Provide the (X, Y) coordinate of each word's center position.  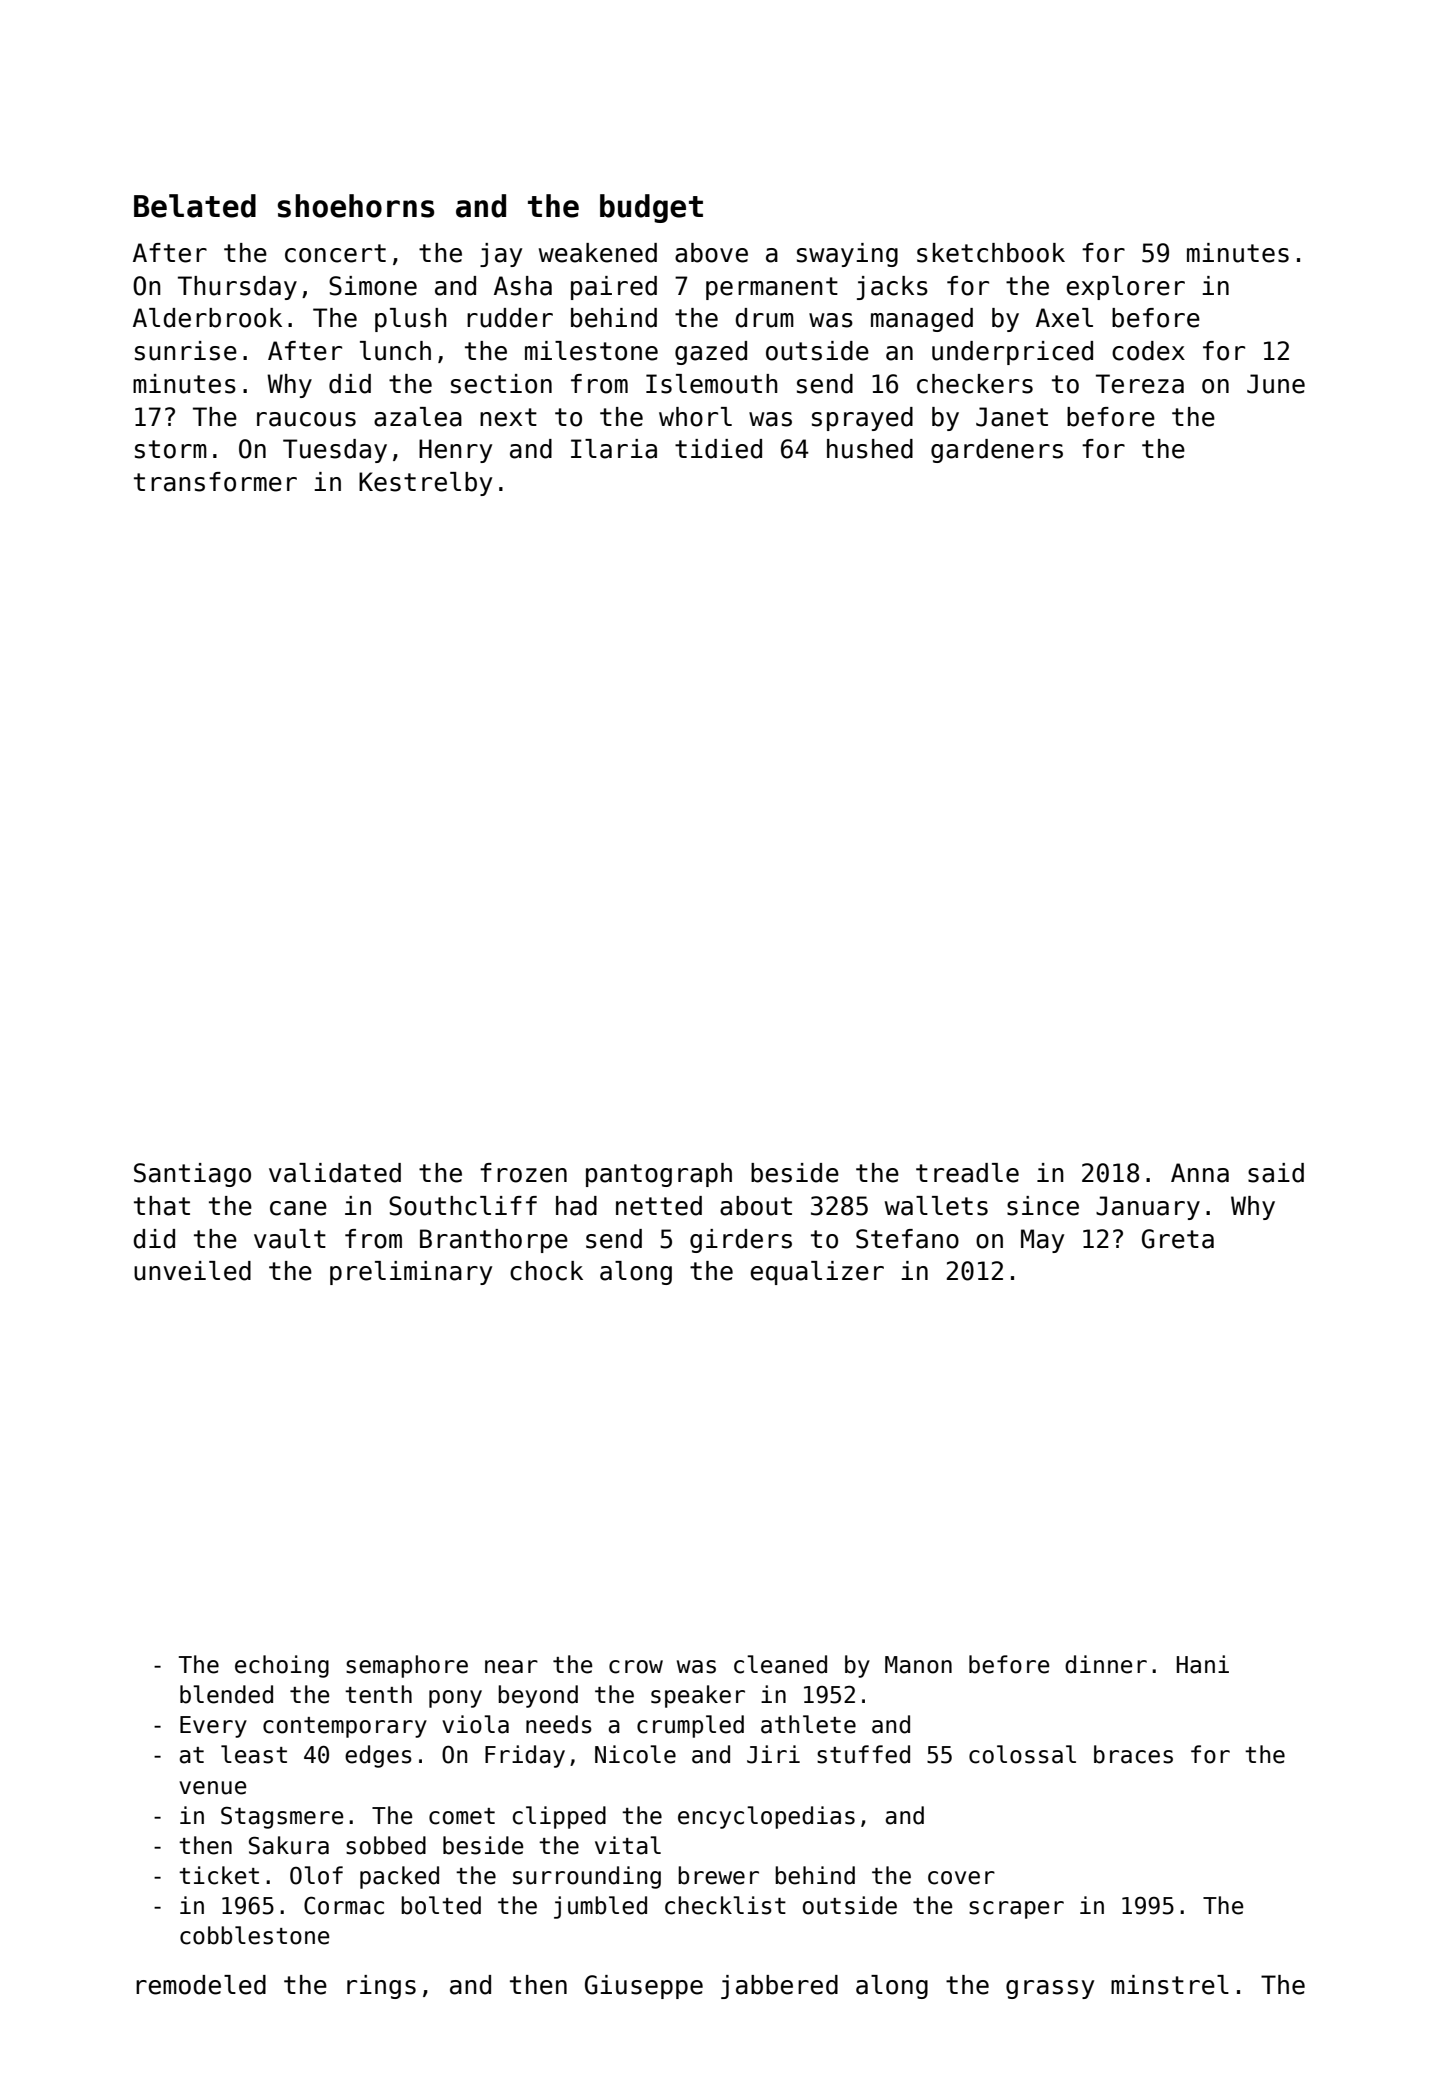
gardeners (997, 451)
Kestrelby (425, 484)
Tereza (1140, 384)
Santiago (192, 1175)
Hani (1203, 1664)
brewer (718, 1875)
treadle (967, 1173)
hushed (870, 449)
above (711, 253)
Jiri (773, 1754)
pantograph (659, 1175)
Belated (195, 206)
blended (226, 1694)
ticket (219, 1875)
